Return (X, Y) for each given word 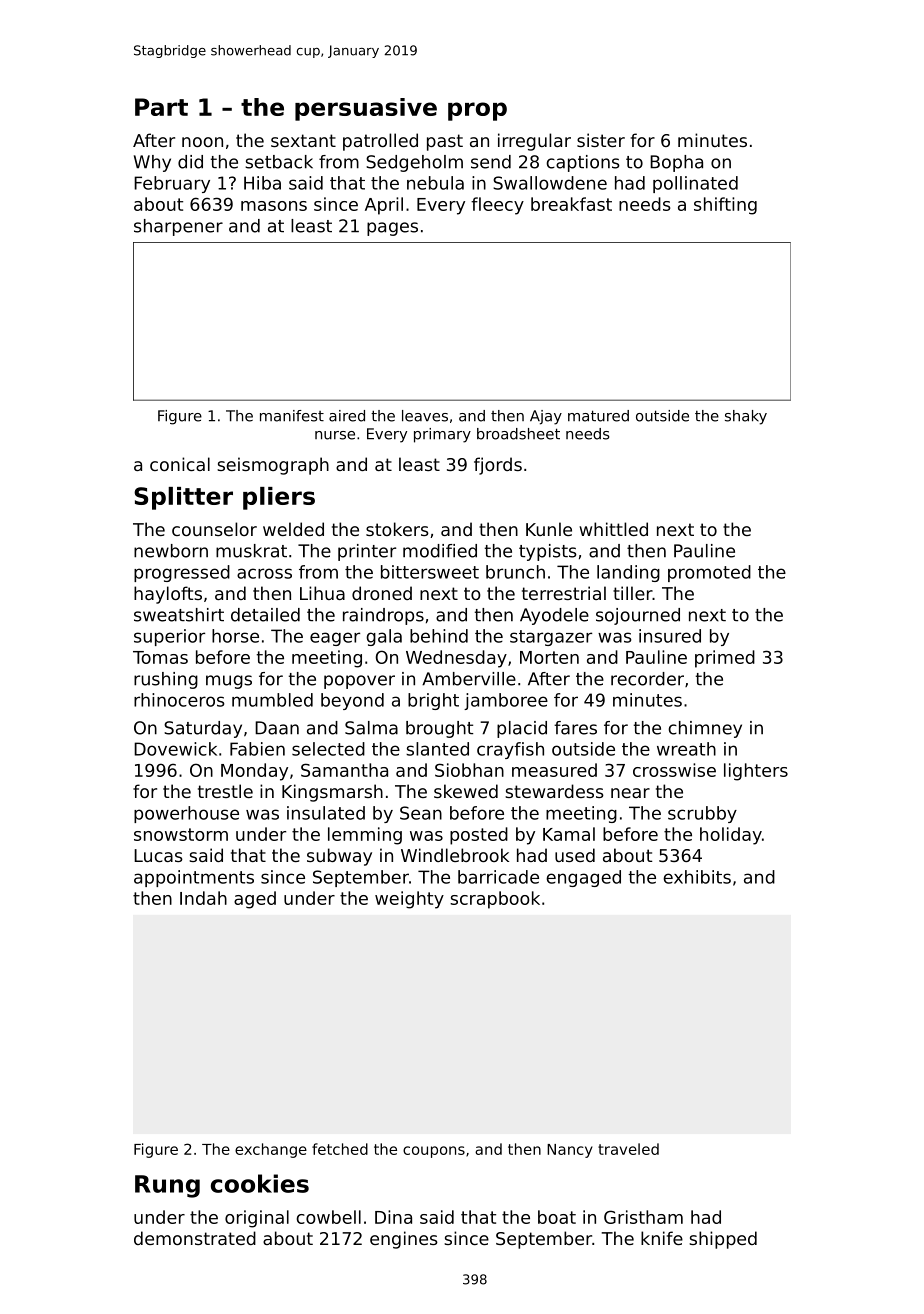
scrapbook (495, 900)
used (575, 855)
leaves (425, 416)
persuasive (366, 109)
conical (180, 464)
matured (598, 416)
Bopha (676, 163)
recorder (647, 679)
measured (554, 770)
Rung (167, 1186)
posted (479, 836)
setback (279, 162)
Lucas (158, 855)
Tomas (160, 657)
